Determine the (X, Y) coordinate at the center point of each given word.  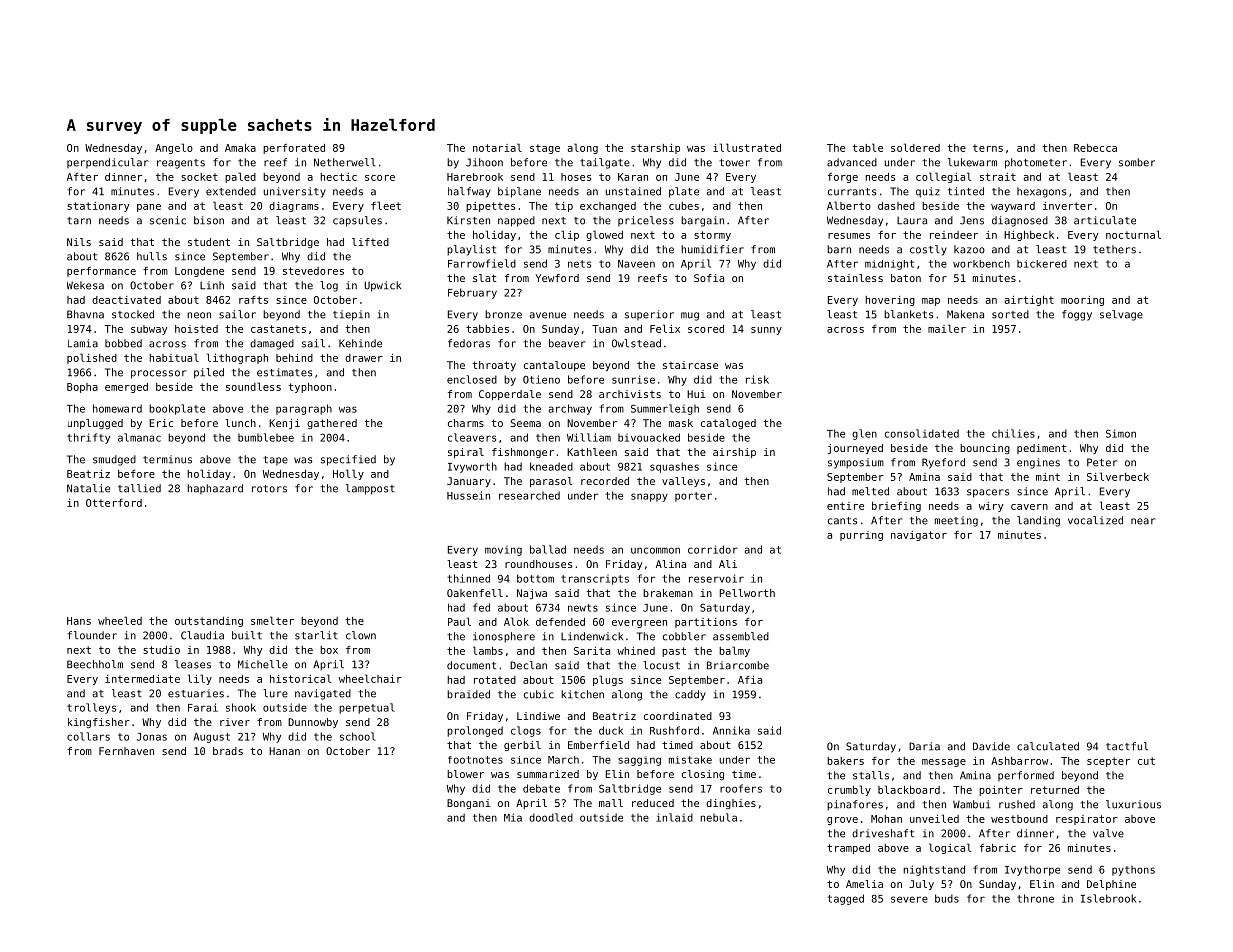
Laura (912, 220)
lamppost (370, 489)
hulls (152, 256)
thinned (468, 578)
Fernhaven (126, 751)
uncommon (655, 550)
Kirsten (468, 220)
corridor (713, 549)
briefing (896, 507)
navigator (919, 536)
